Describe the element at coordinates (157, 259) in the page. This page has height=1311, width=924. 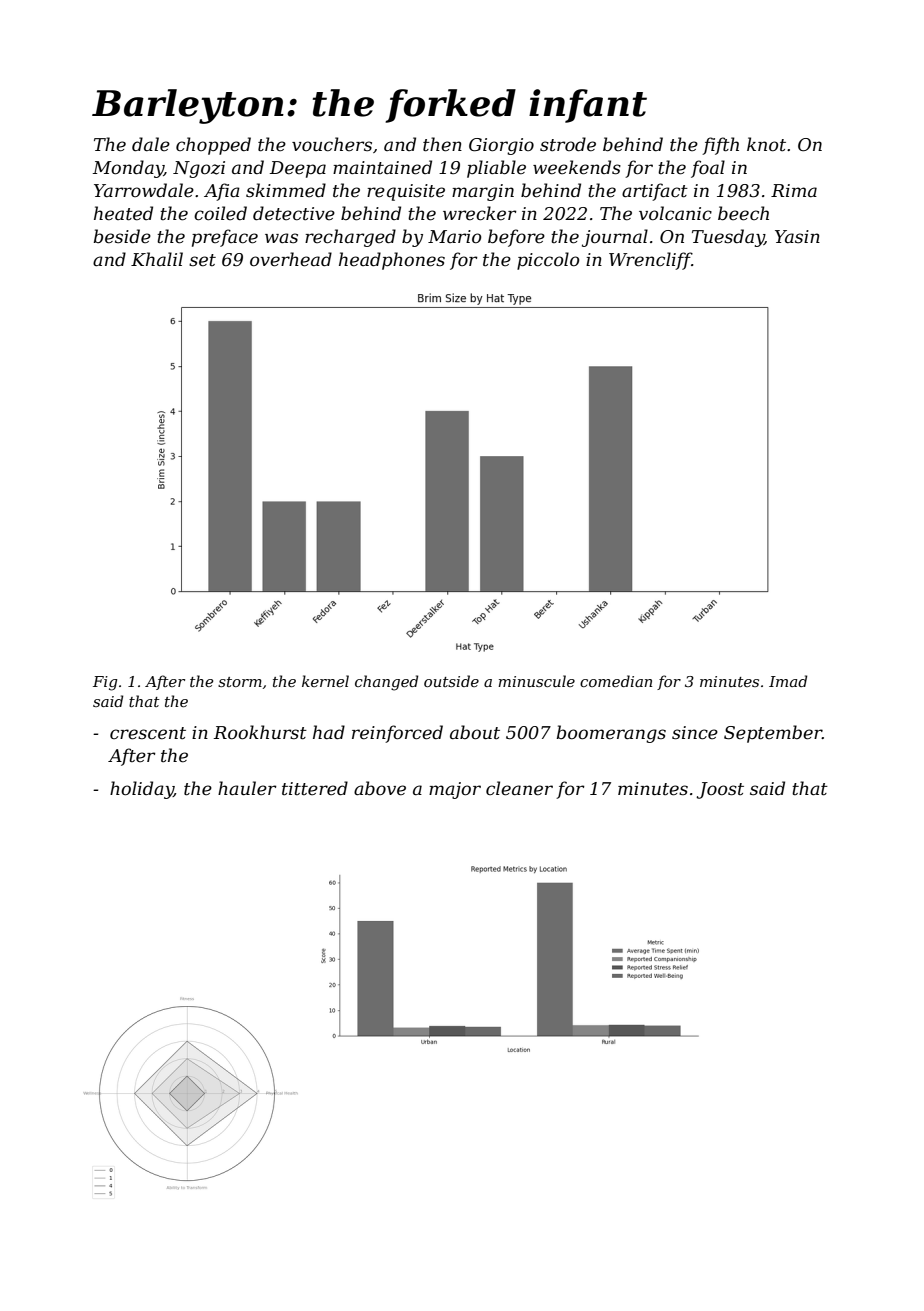
I see `Khalil` at that location.
